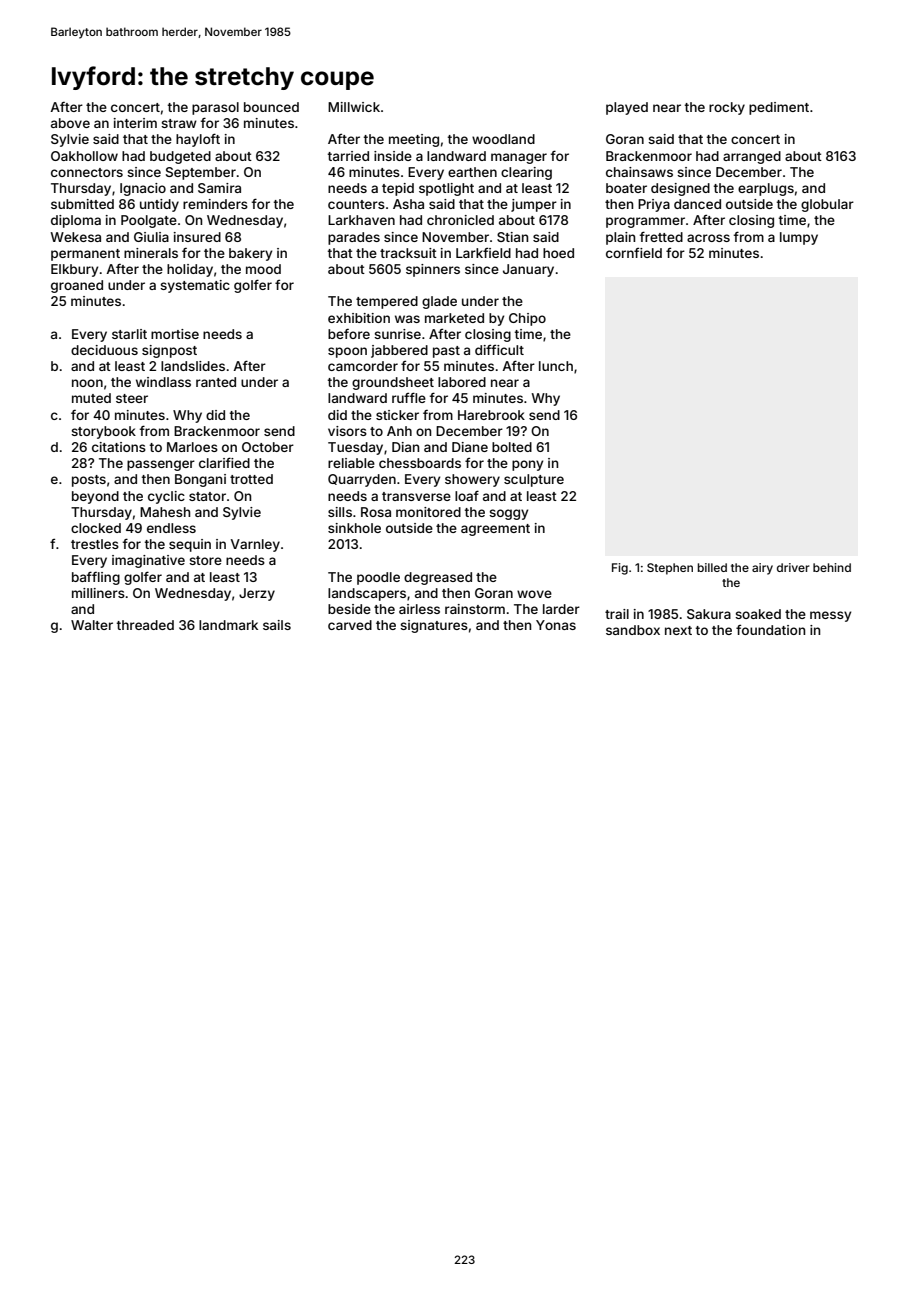  What do you see at coordinates (428, 512) in the page?
I see `monitored` at bounding box center [428, 512].
